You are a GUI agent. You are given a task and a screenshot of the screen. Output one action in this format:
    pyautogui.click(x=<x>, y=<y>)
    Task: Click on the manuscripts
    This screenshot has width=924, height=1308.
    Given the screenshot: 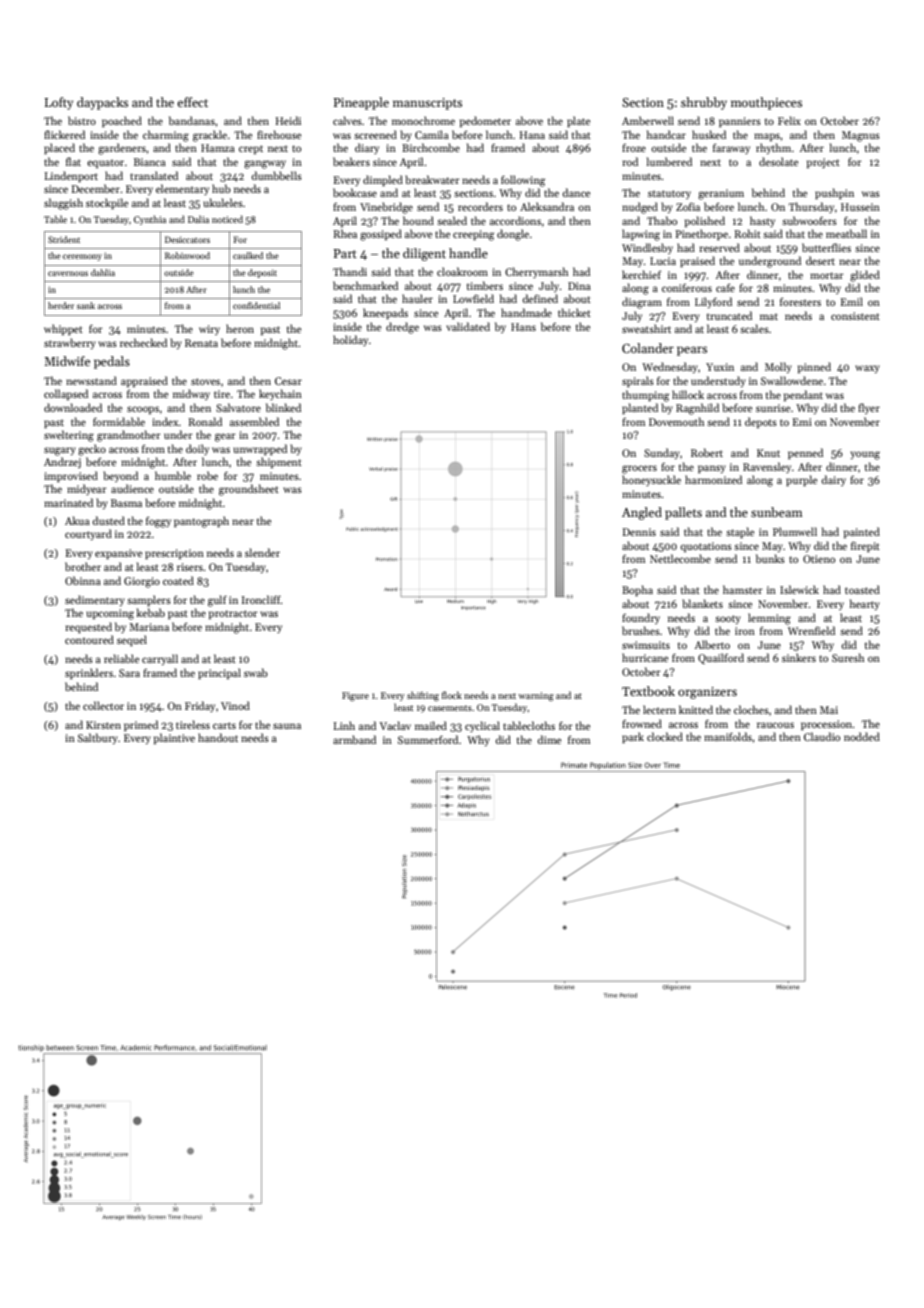 What is the action you would take?
    pyautogui.click(x=427, y=104)
